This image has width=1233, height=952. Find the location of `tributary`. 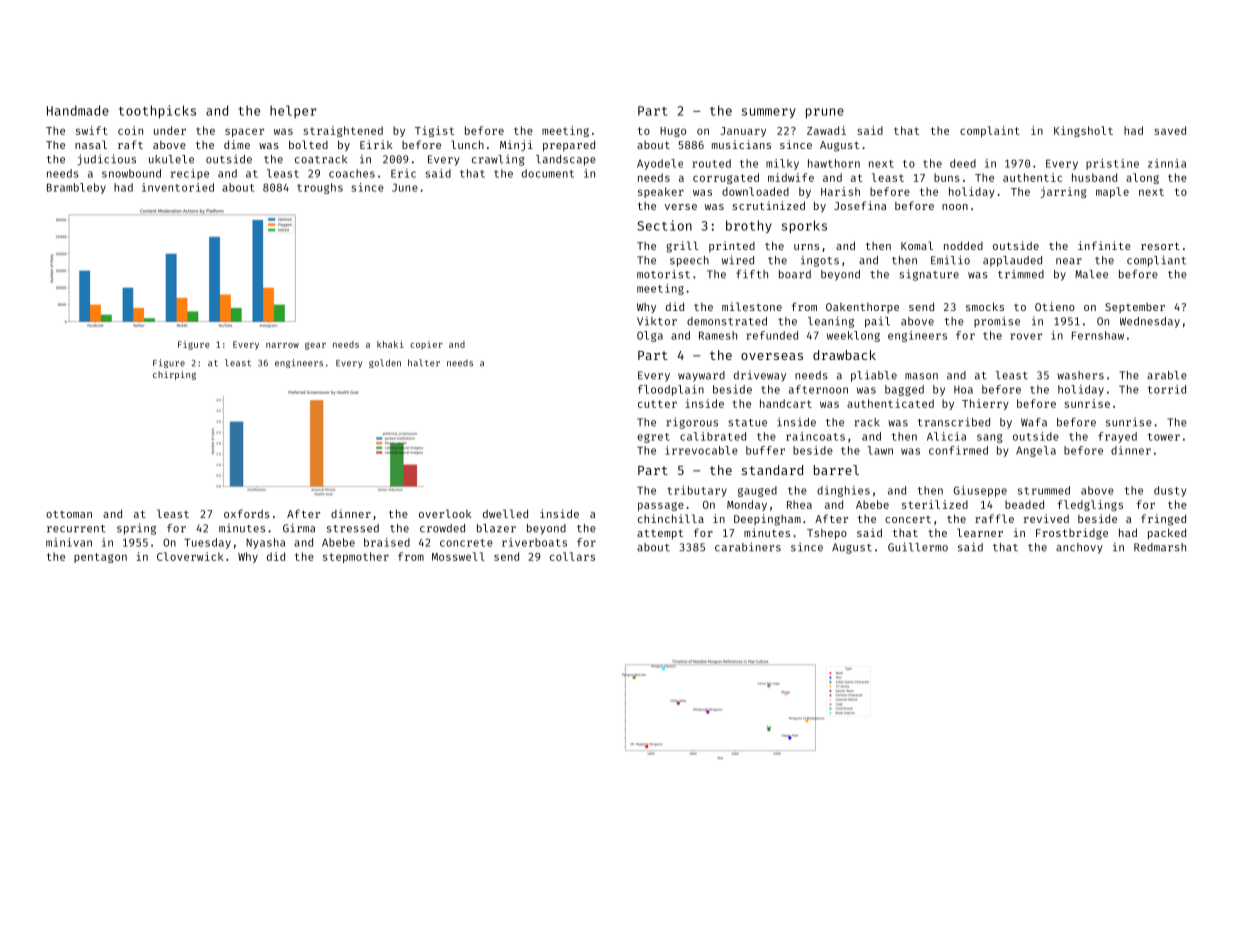

tributary is located at coordinates (697, 491).
